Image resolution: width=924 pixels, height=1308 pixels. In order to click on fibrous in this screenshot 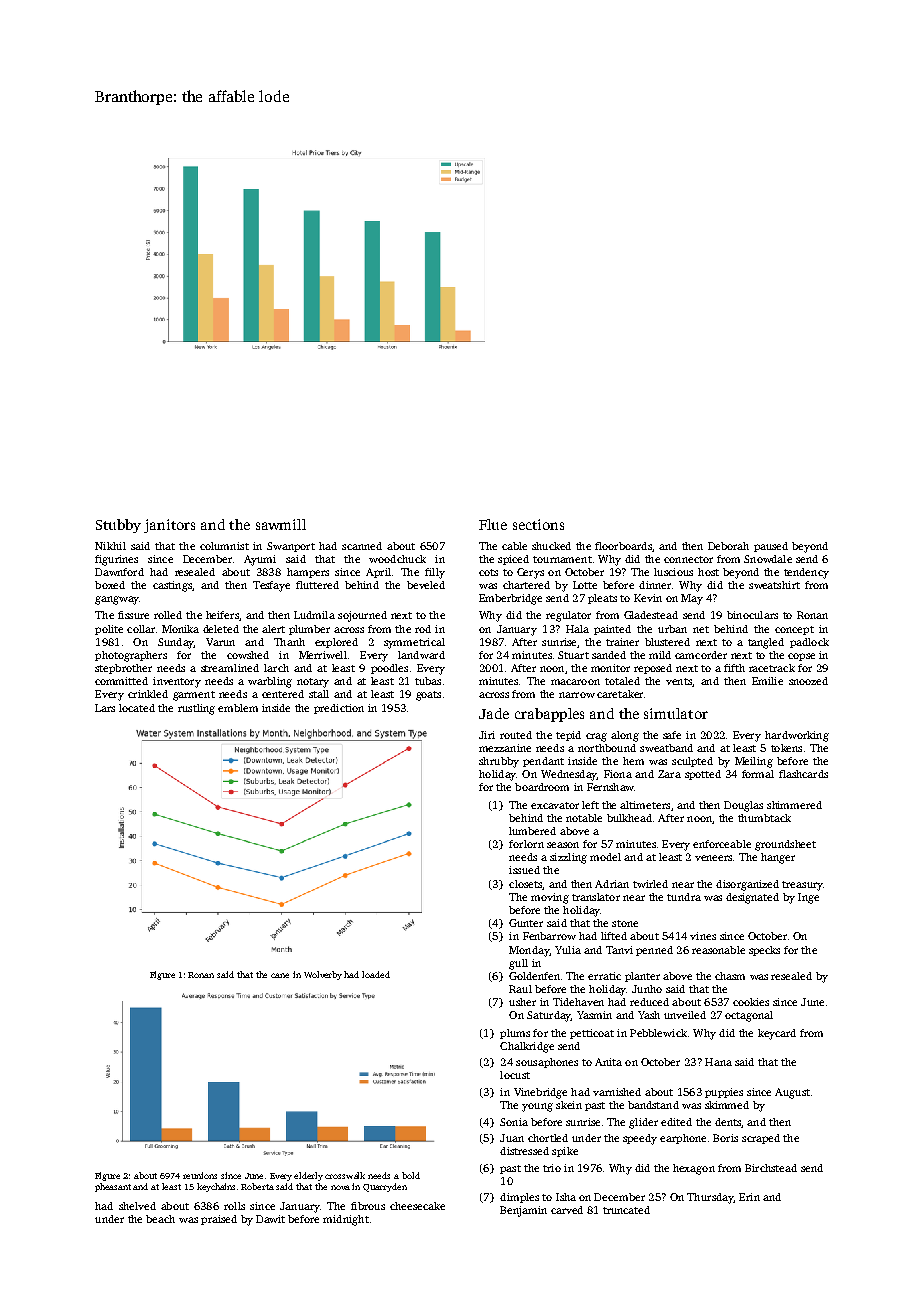, I will do `click(368, 1206)`.
